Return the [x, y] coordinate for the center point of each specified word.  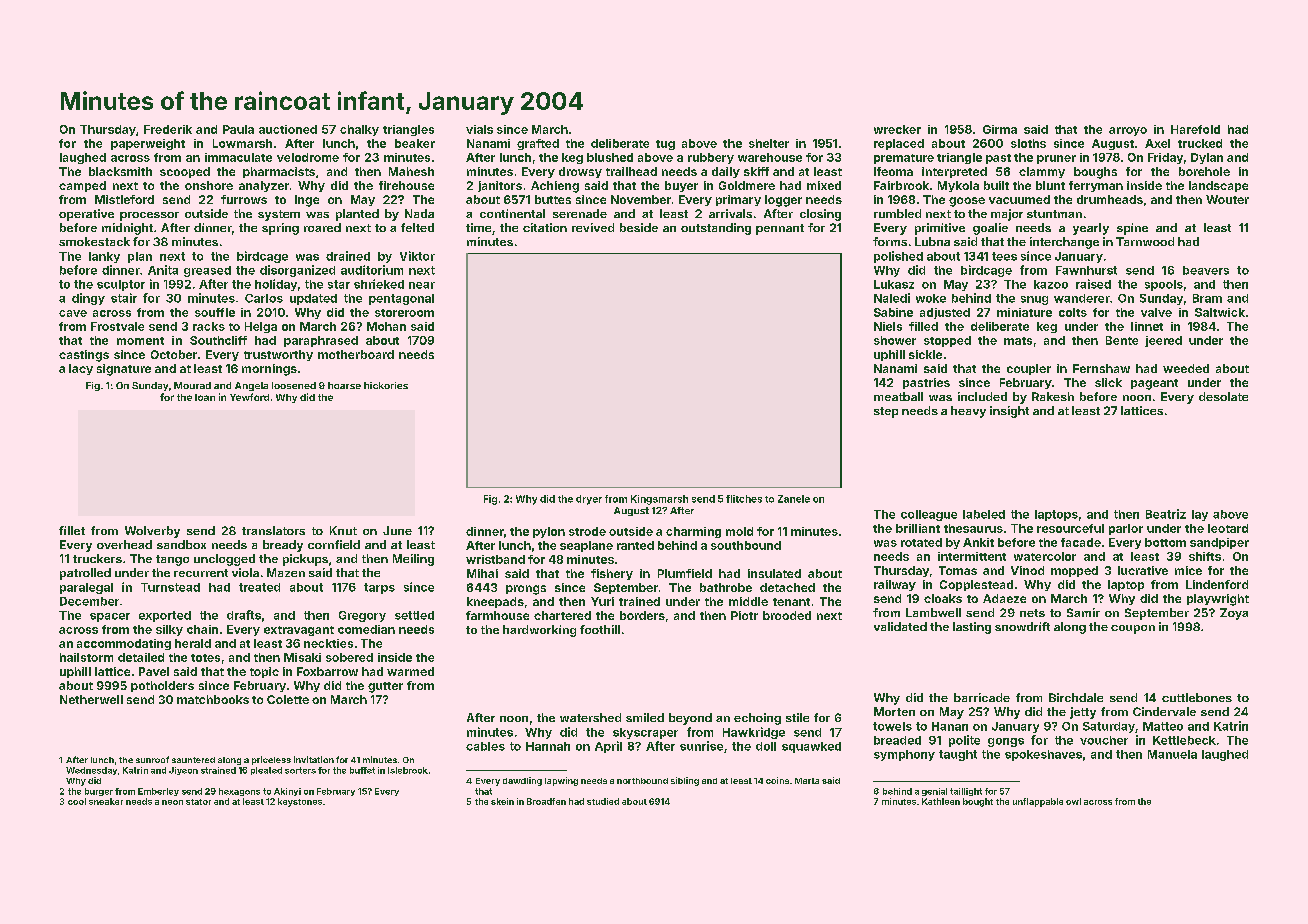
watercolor [1045, 556]
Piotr [744, 615]
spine [1132, 229]
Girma [1000, 129]
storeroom [404, 313]
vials [479, 129]
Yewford [249, 397]
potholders [162, 686]
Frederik [168, 129]
